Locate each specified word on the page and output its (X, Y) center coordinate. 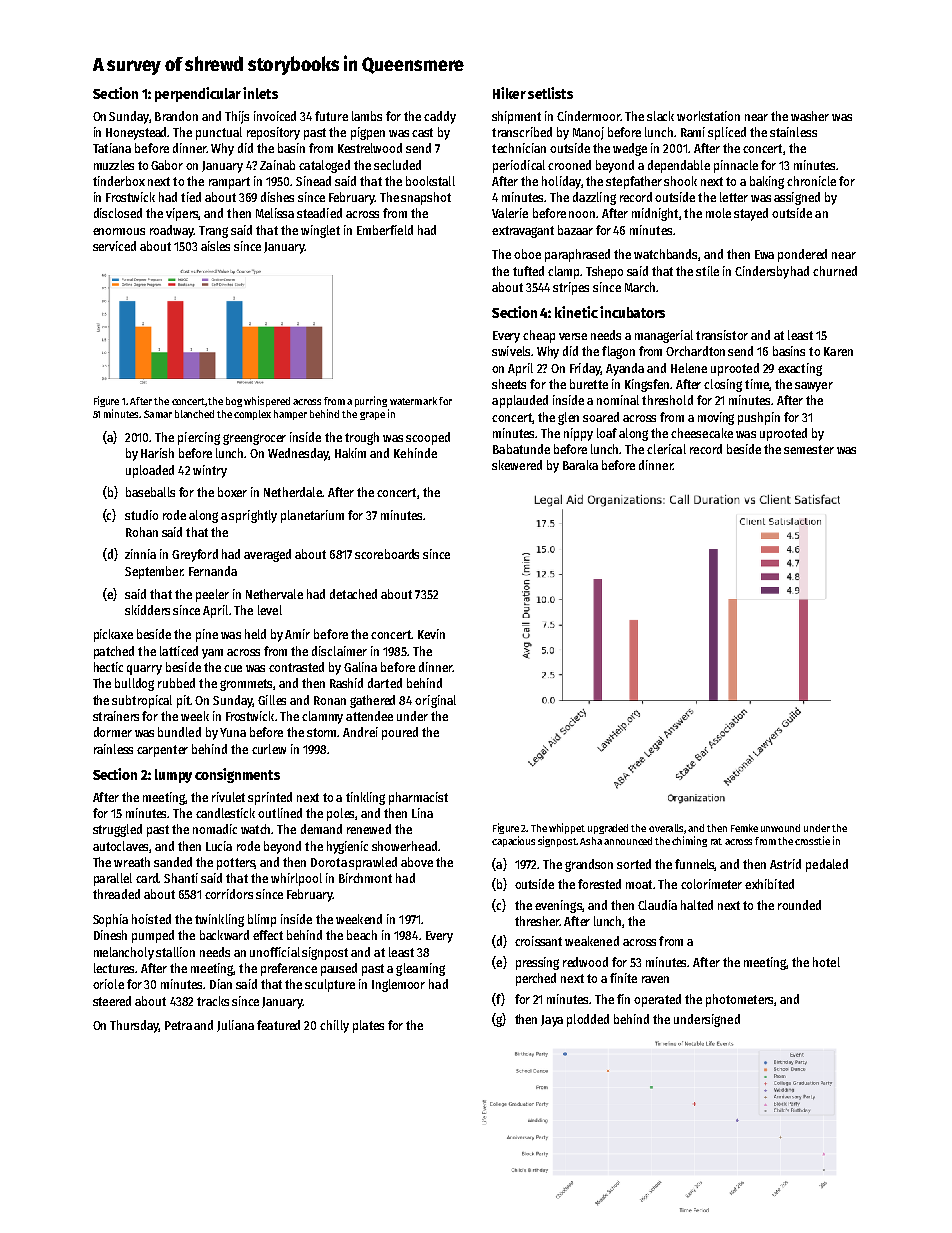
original (435, 701)
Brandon (176, 116)
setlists (550, 93)
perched (536, 979)
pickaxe (113, 635)
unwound (780, 828)
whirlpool (296, 879)
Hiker (509, 93)
